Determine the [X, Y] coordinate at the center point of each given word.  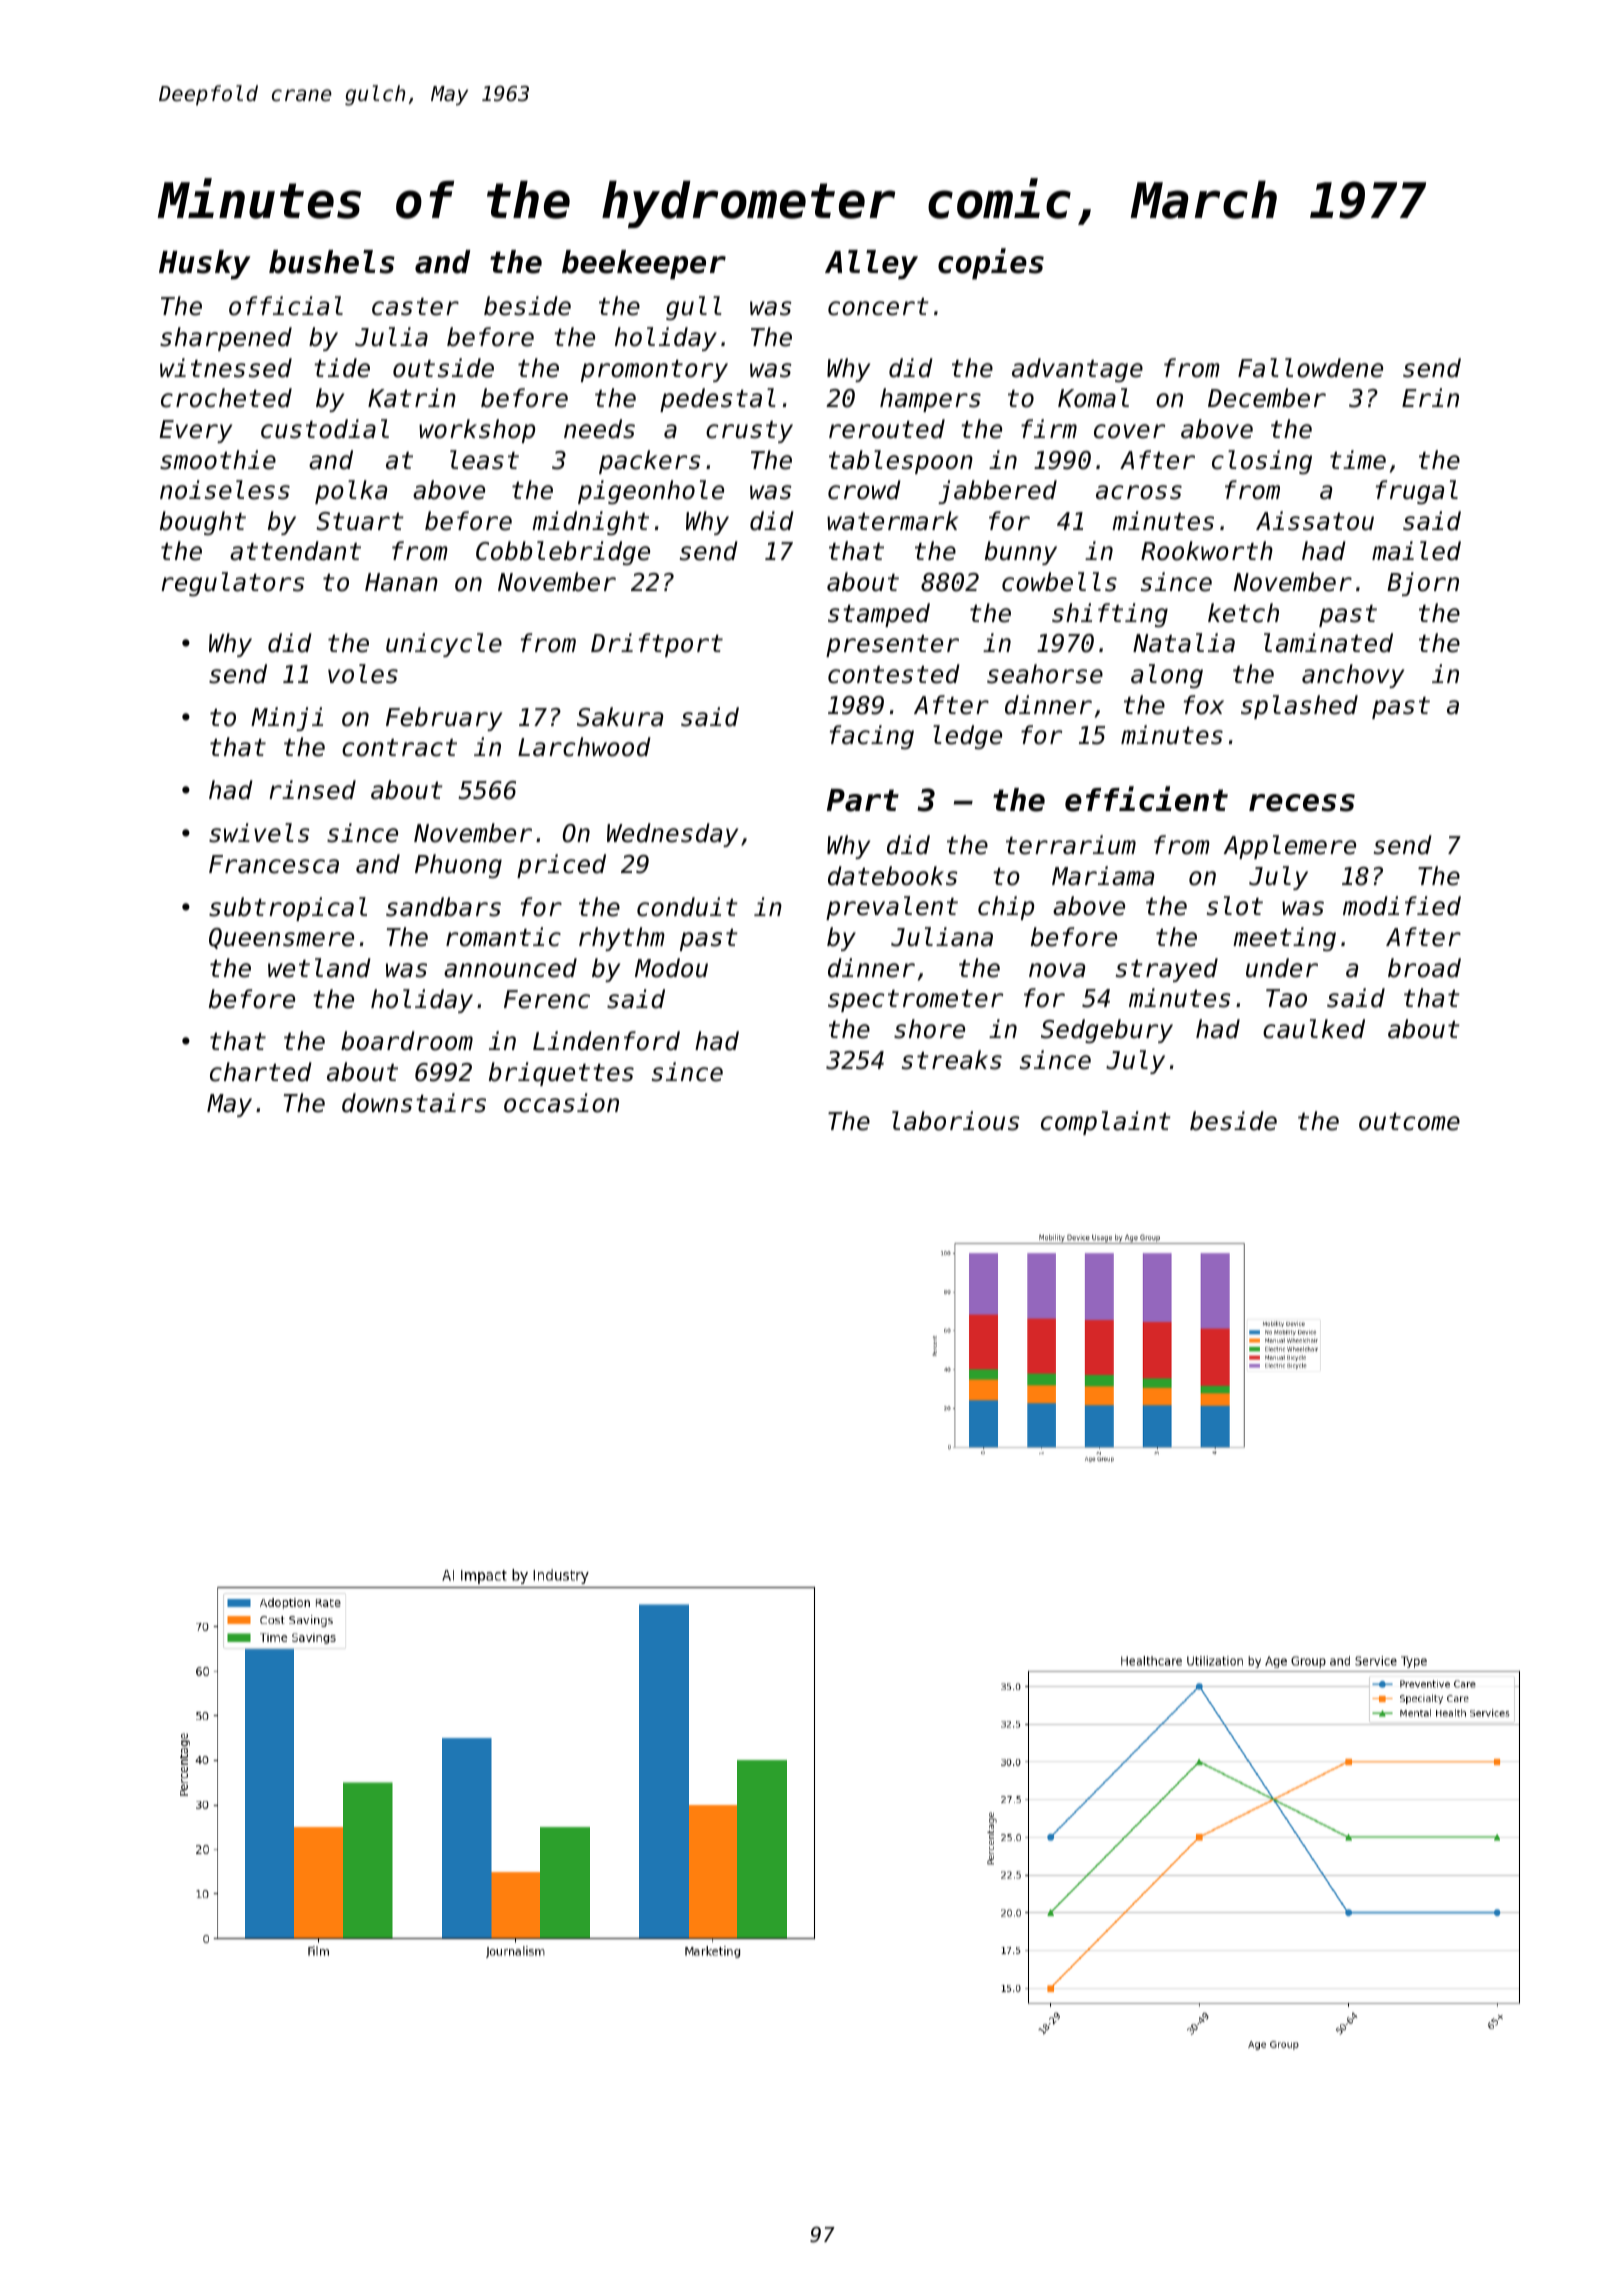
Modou [671, 968]
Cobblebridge [563, 553]
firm [1049, 428]
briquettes [561, 1074]
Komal [1093, 398]
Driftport [657, 645]
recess [1302, 803]
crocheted [226, 398]
